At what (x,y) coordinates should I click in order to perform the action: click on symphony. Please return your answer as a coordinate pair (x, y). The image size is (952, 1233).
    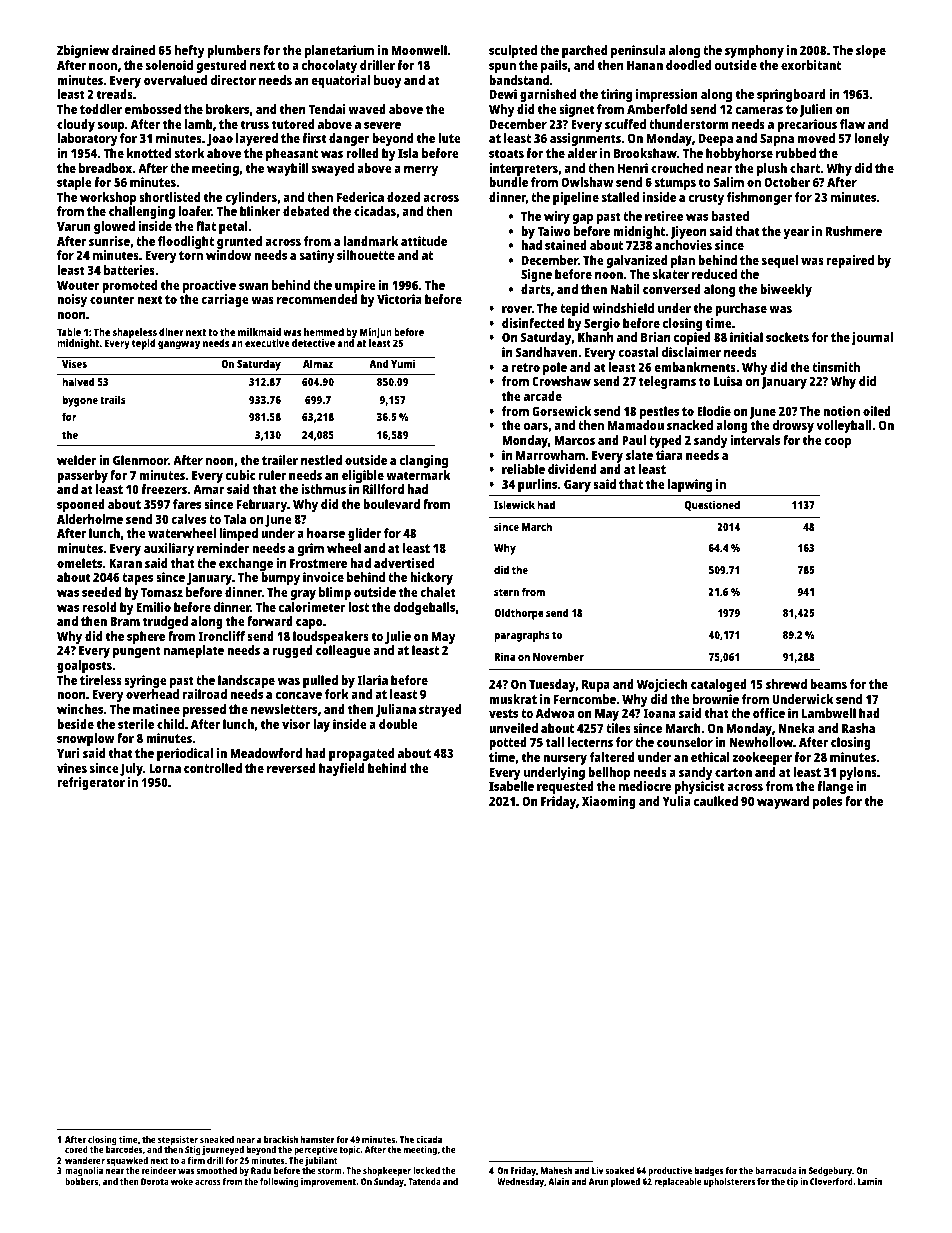
    Looking at the image, I should click on (754, 51).
